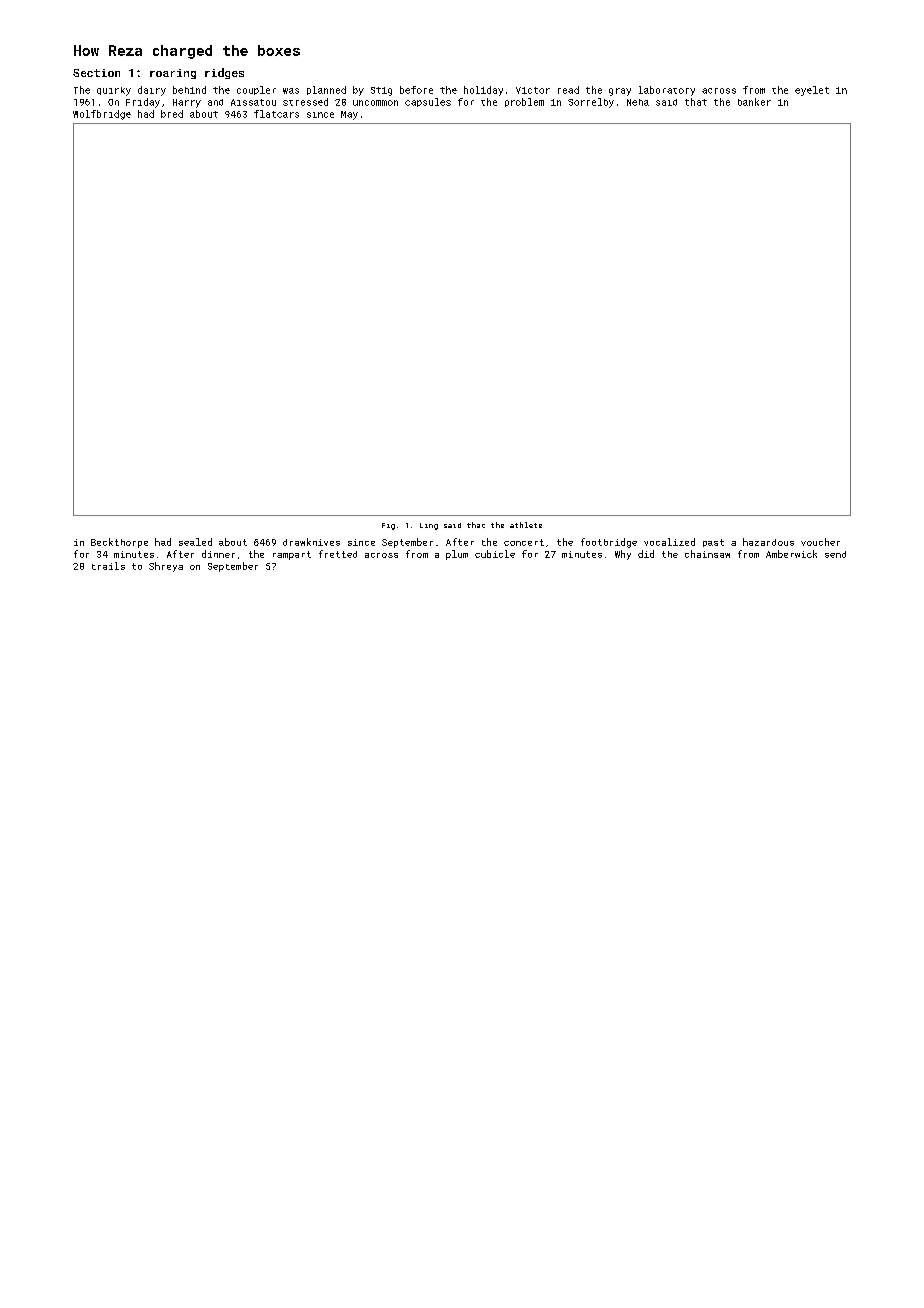  Describe the element at coordinates (768, 542) in the screenshot. I see `hazardous` at that location.
